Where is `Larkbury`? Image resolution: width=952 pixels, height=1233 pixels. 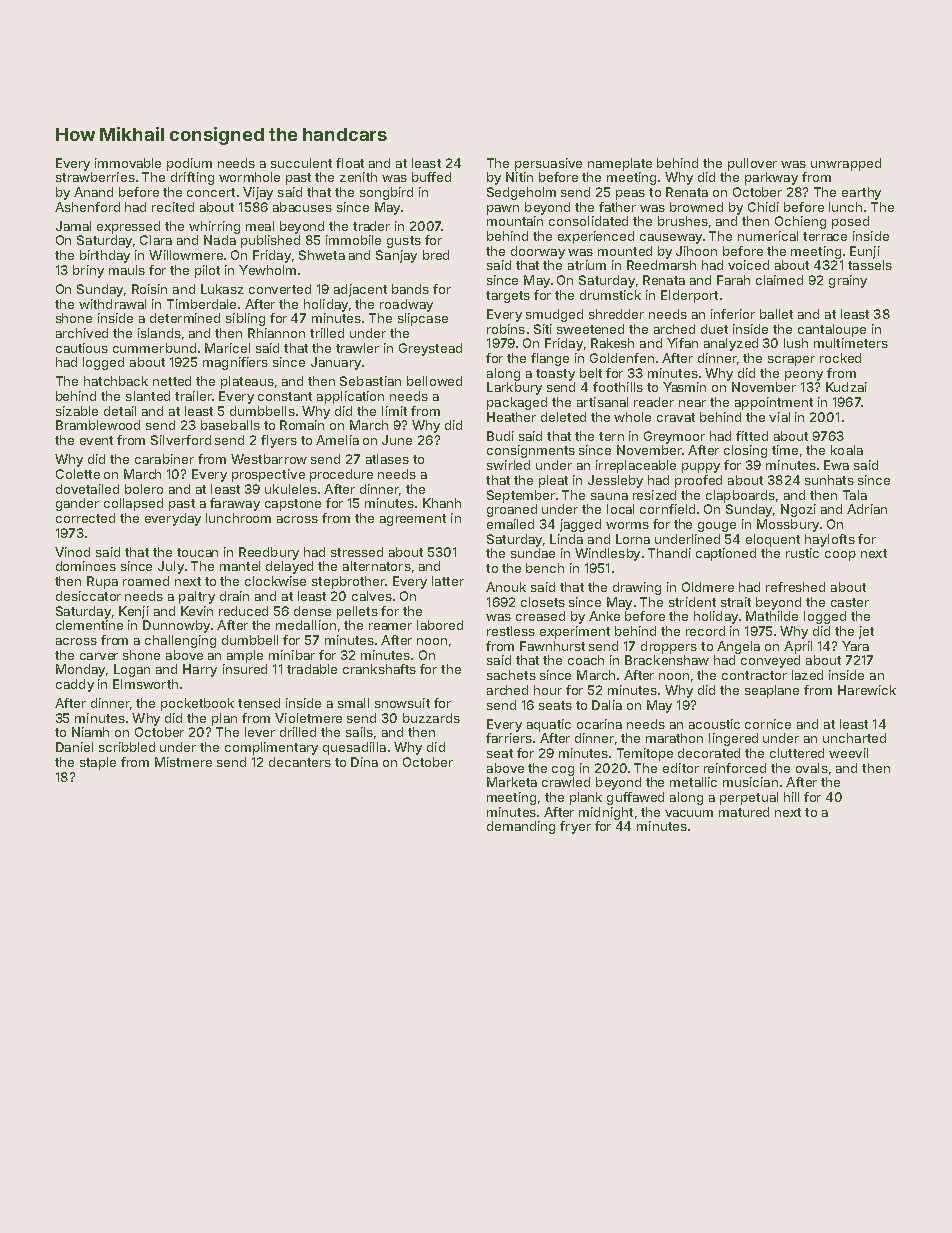
Larkbury is located at coordinates (514, 388).
